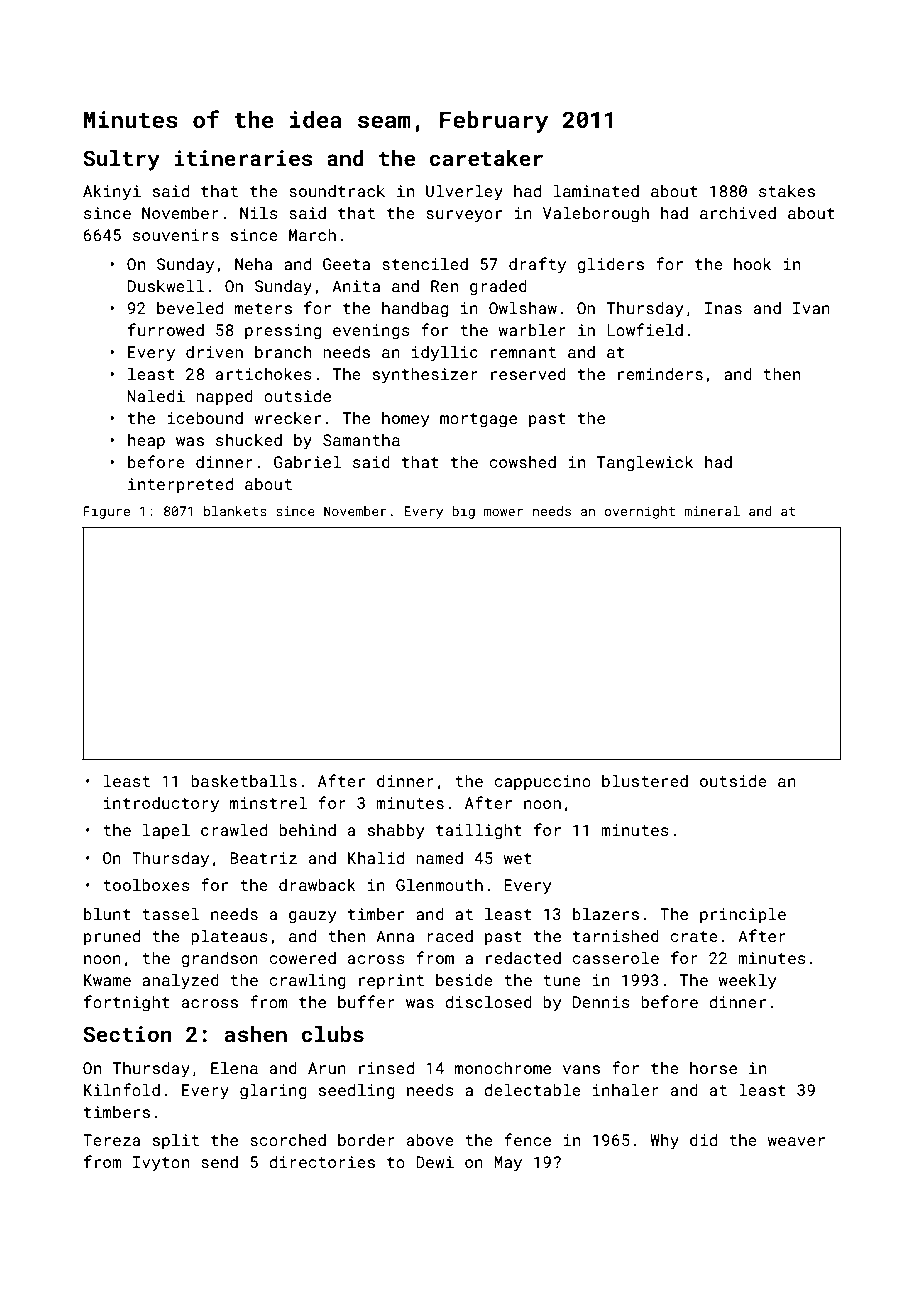 The image size is (924, 1308). I want to click on caretaker, so click(486, 158).
